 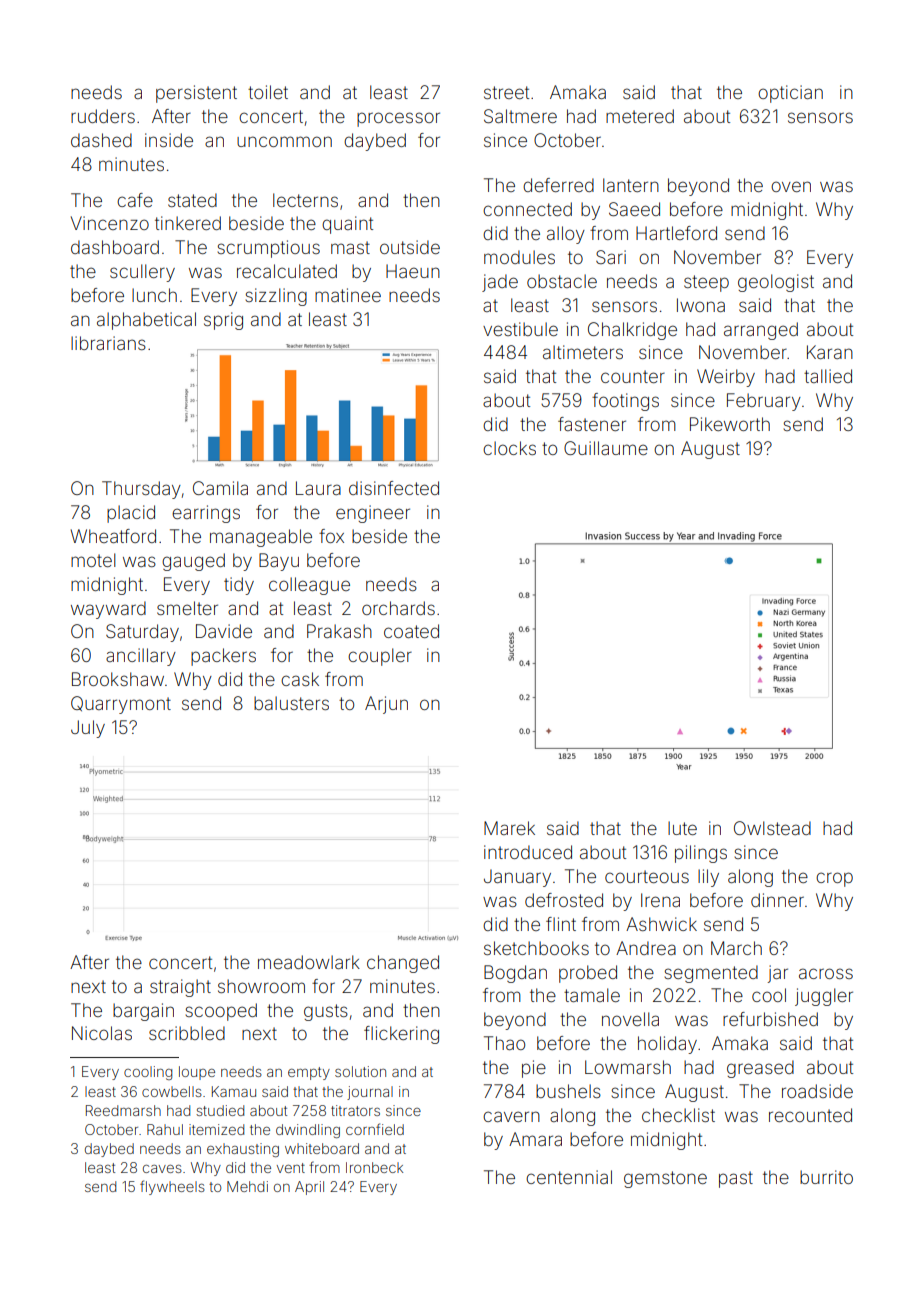 What do you see at coordinates (193, 562) in the screenshot?
I see `gauged` at bounding box center [193, 562].
